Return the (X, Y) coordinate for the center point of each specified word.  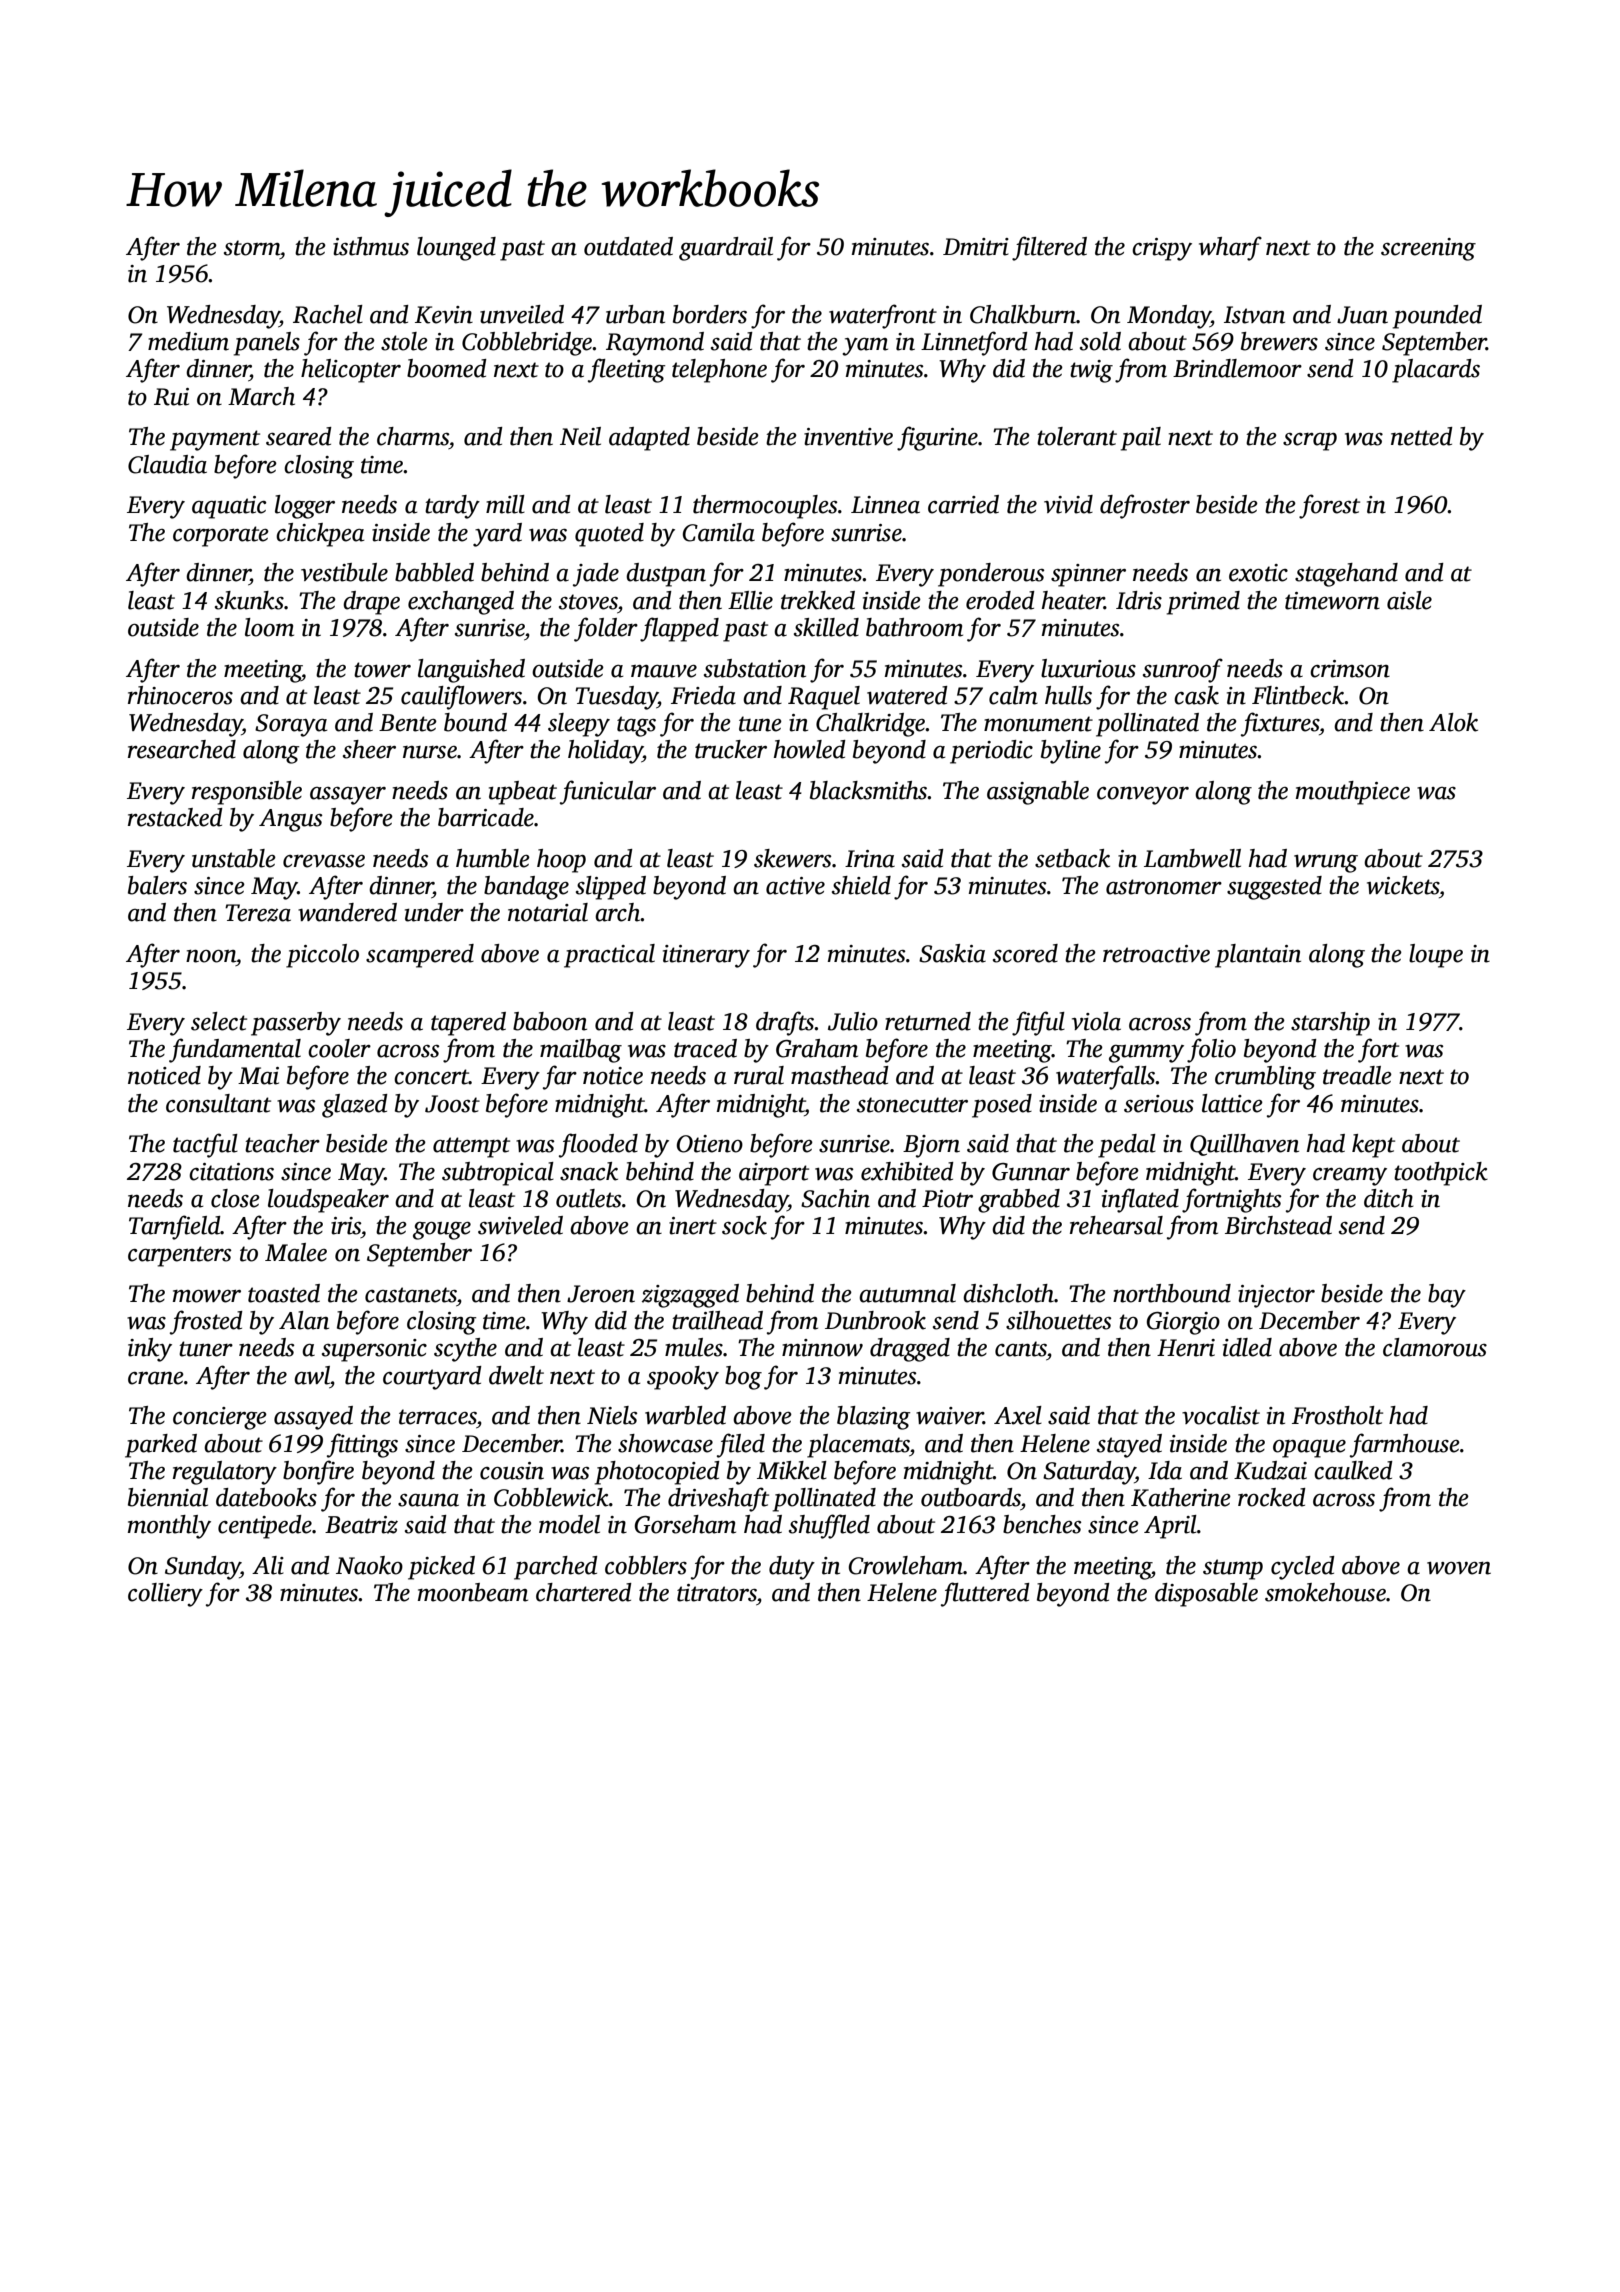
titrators (717, 1593)
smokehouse (1325, 1592)
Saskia (952, 953)
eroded (1000, 600)
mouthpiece (1353, 793)
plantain (1258, 956)
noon (211, 956)
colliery (165, 1595)
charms (413, 436)
